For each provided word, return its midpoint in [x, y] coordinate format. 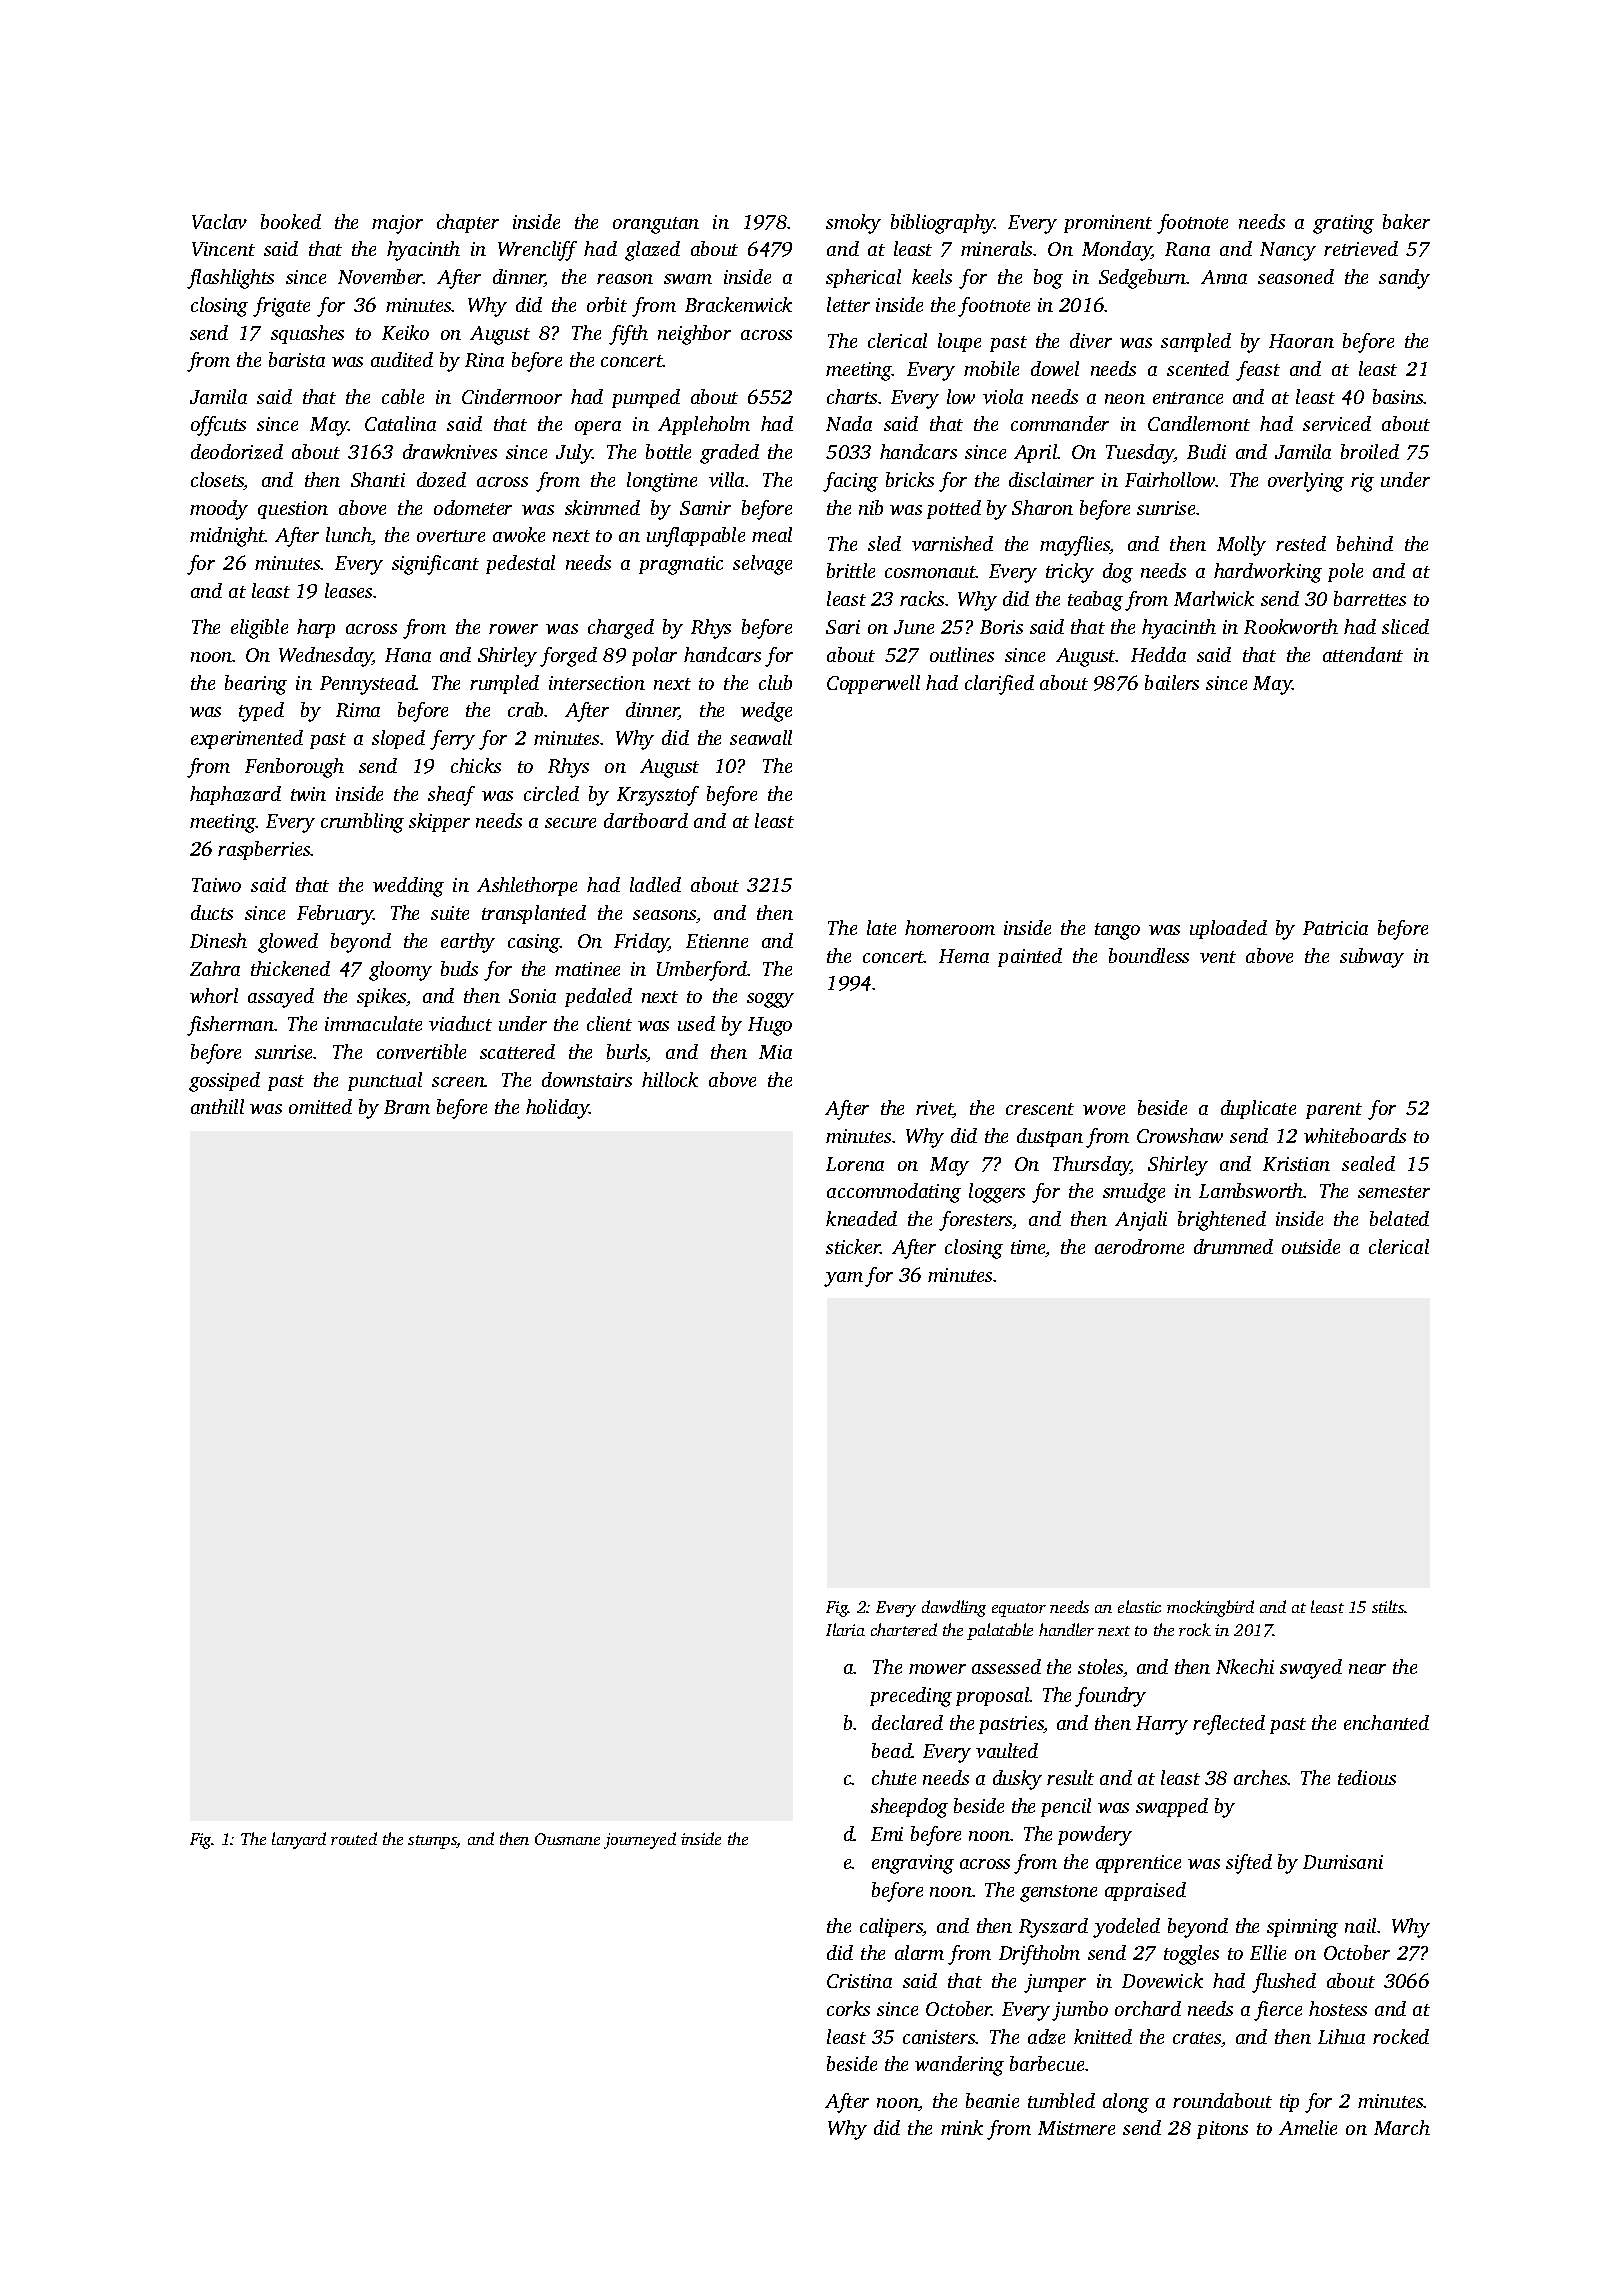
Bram [407, 1107]
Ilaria [845, 1629]
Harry [1162, 1725]
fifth [628, 335]
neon [1125, 399]
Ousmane [567, 1839]
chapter [468, 223]
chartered [904, 1629]
